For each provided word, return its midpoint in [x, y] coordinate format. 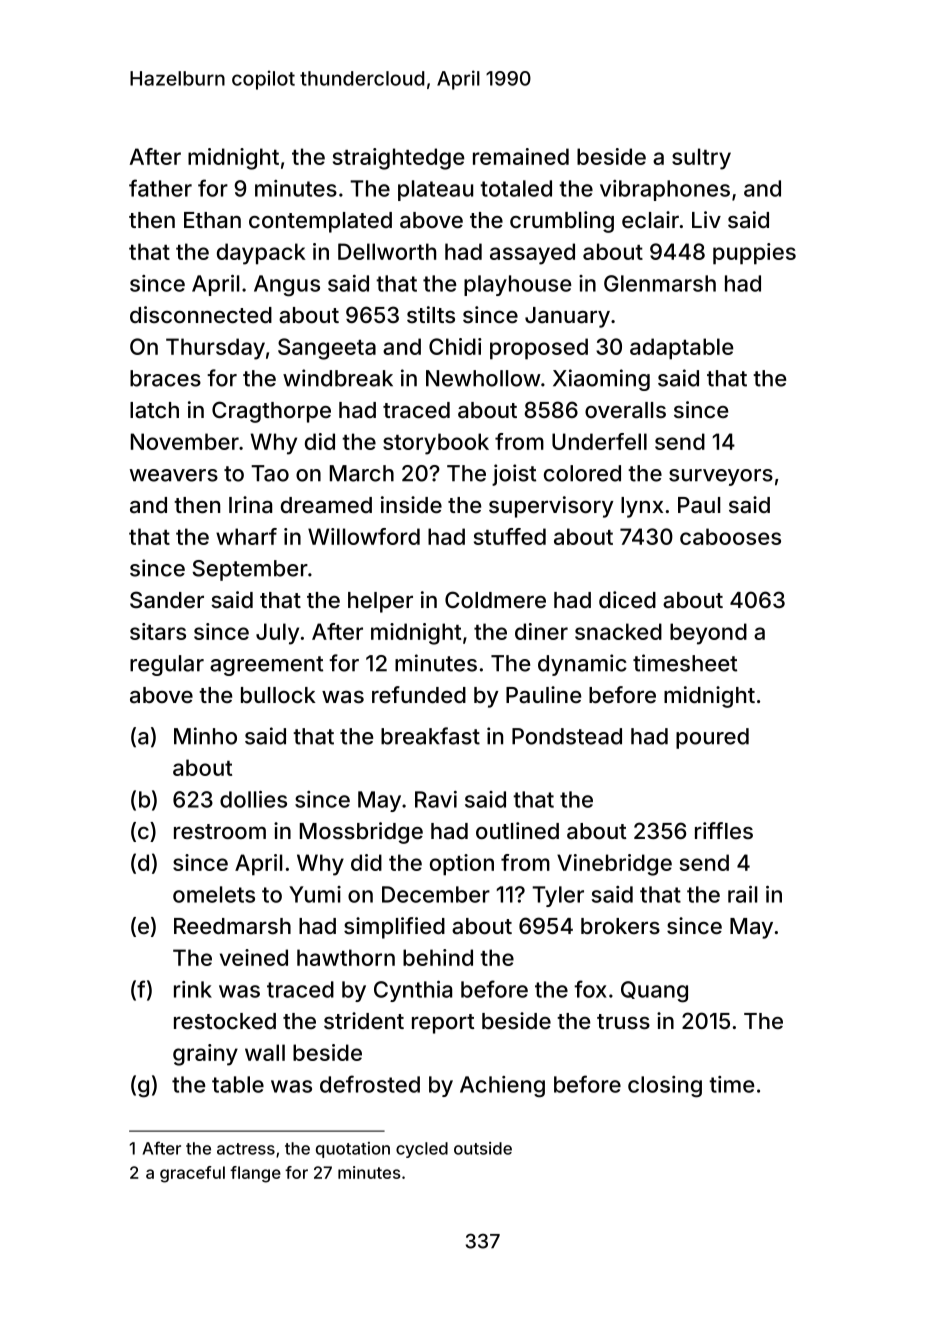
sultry [701, 159]
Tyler [558, 896]
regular [167, 665]
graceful [192, 1174]
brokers [620, 926]
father [160, 188]
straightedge [398, 159]
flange [255, 1174]
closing [665, 1087]
